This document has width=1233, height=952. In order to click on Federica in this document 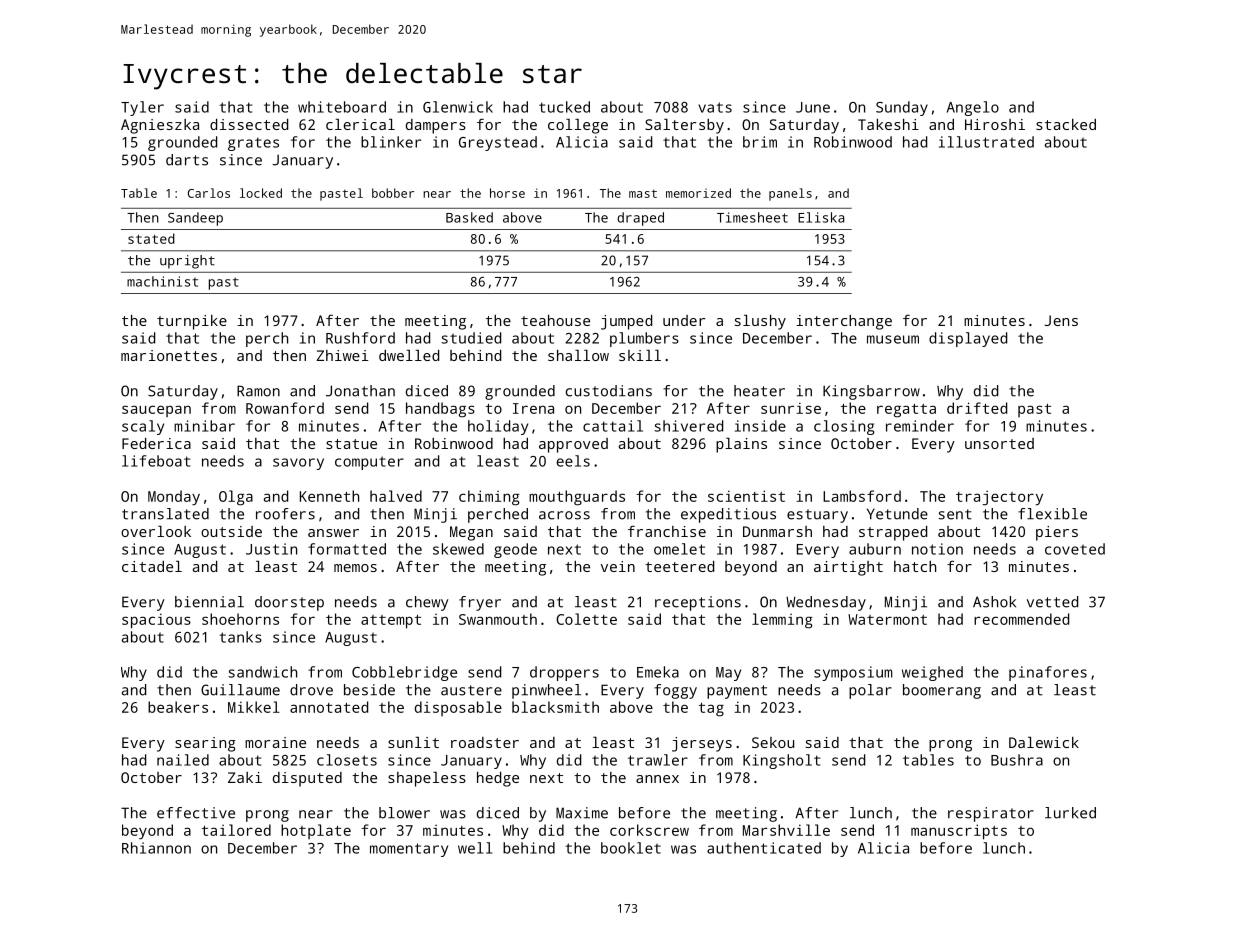, I will do `click(156, 443)`.
